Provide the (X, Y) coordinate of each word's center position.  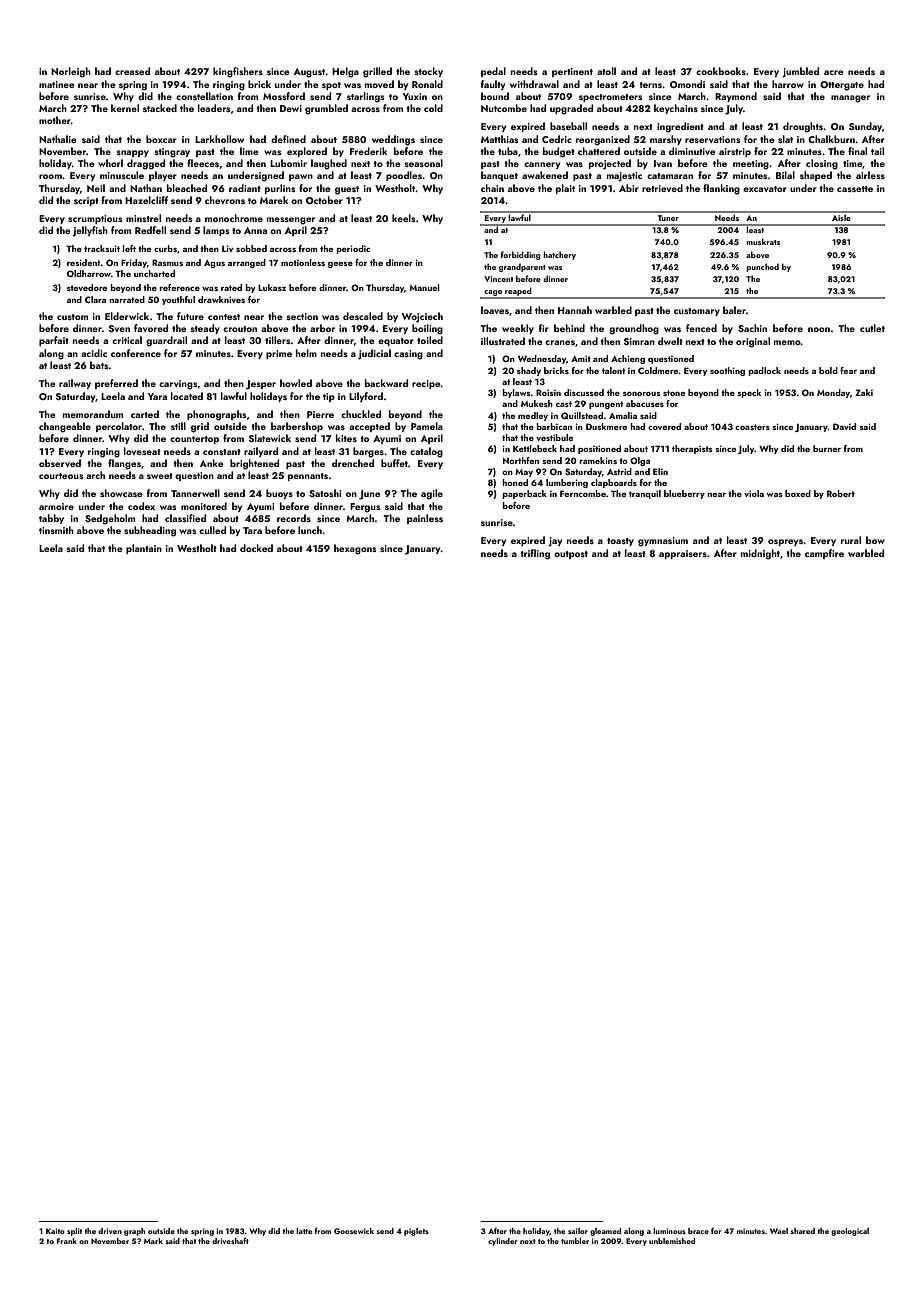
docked (256, 548)
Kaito (55, 1231)
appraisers (683, 554)
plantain (144, 549)
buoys (279, 494)
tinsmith (56, 530)
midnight (760, 554)
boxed (798, 493)
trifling (535, 554)
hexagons (355, 549)
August (310, 73)
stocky (428, 72)
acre (834, 72)
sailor (578, 1231)
